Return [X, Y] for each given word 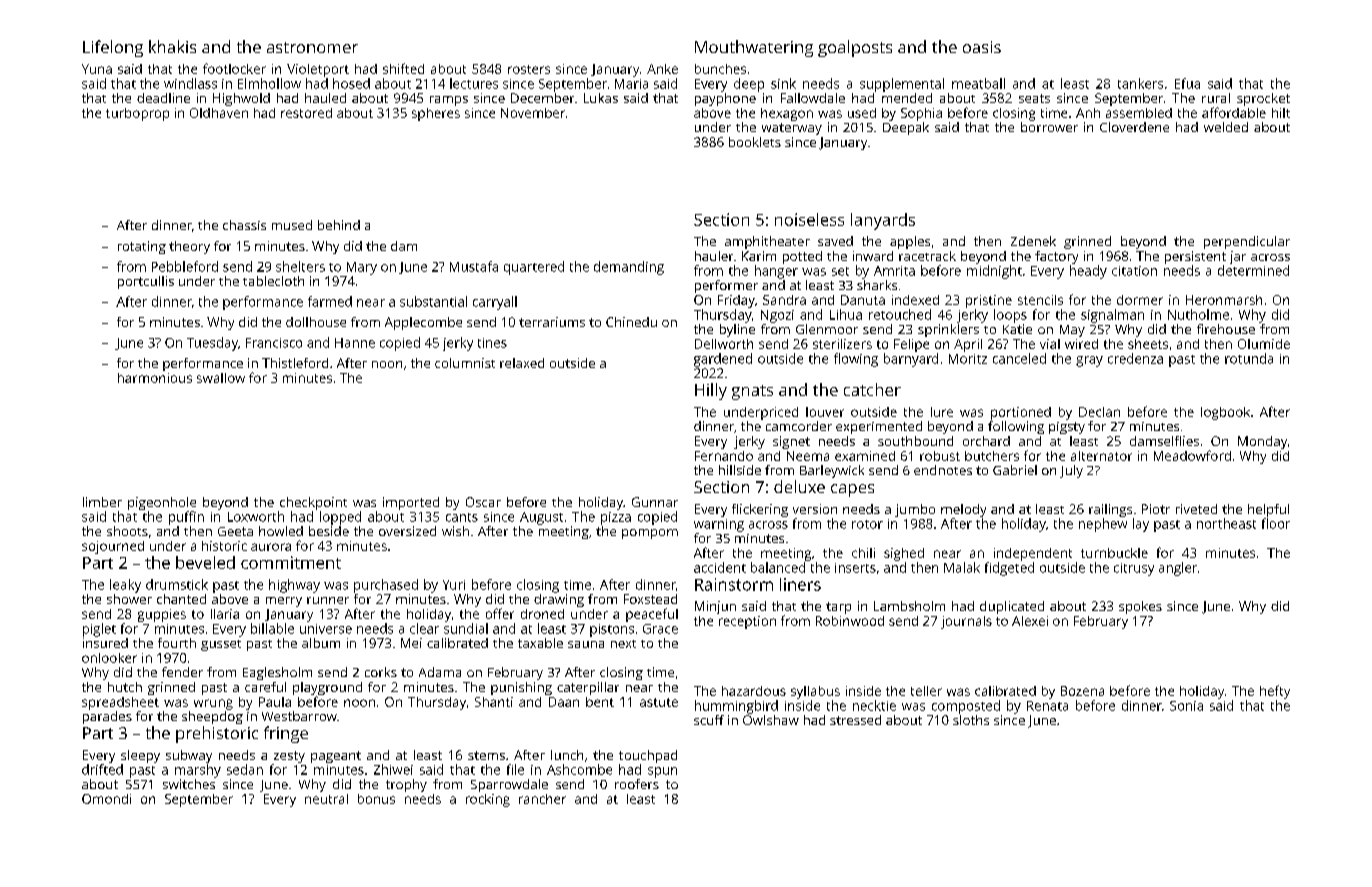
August [541, 518]
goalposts [855, 48]
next [623, 644]
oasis [982, 47]
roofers [637, 784]
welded [1226, 127]
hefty [1275, 692]
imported [411, 503]
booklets [755, 142]
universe [326, 629]
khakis [172, 46]
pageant [336, 757]
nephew [1103, 525]
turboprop [137, 114]
